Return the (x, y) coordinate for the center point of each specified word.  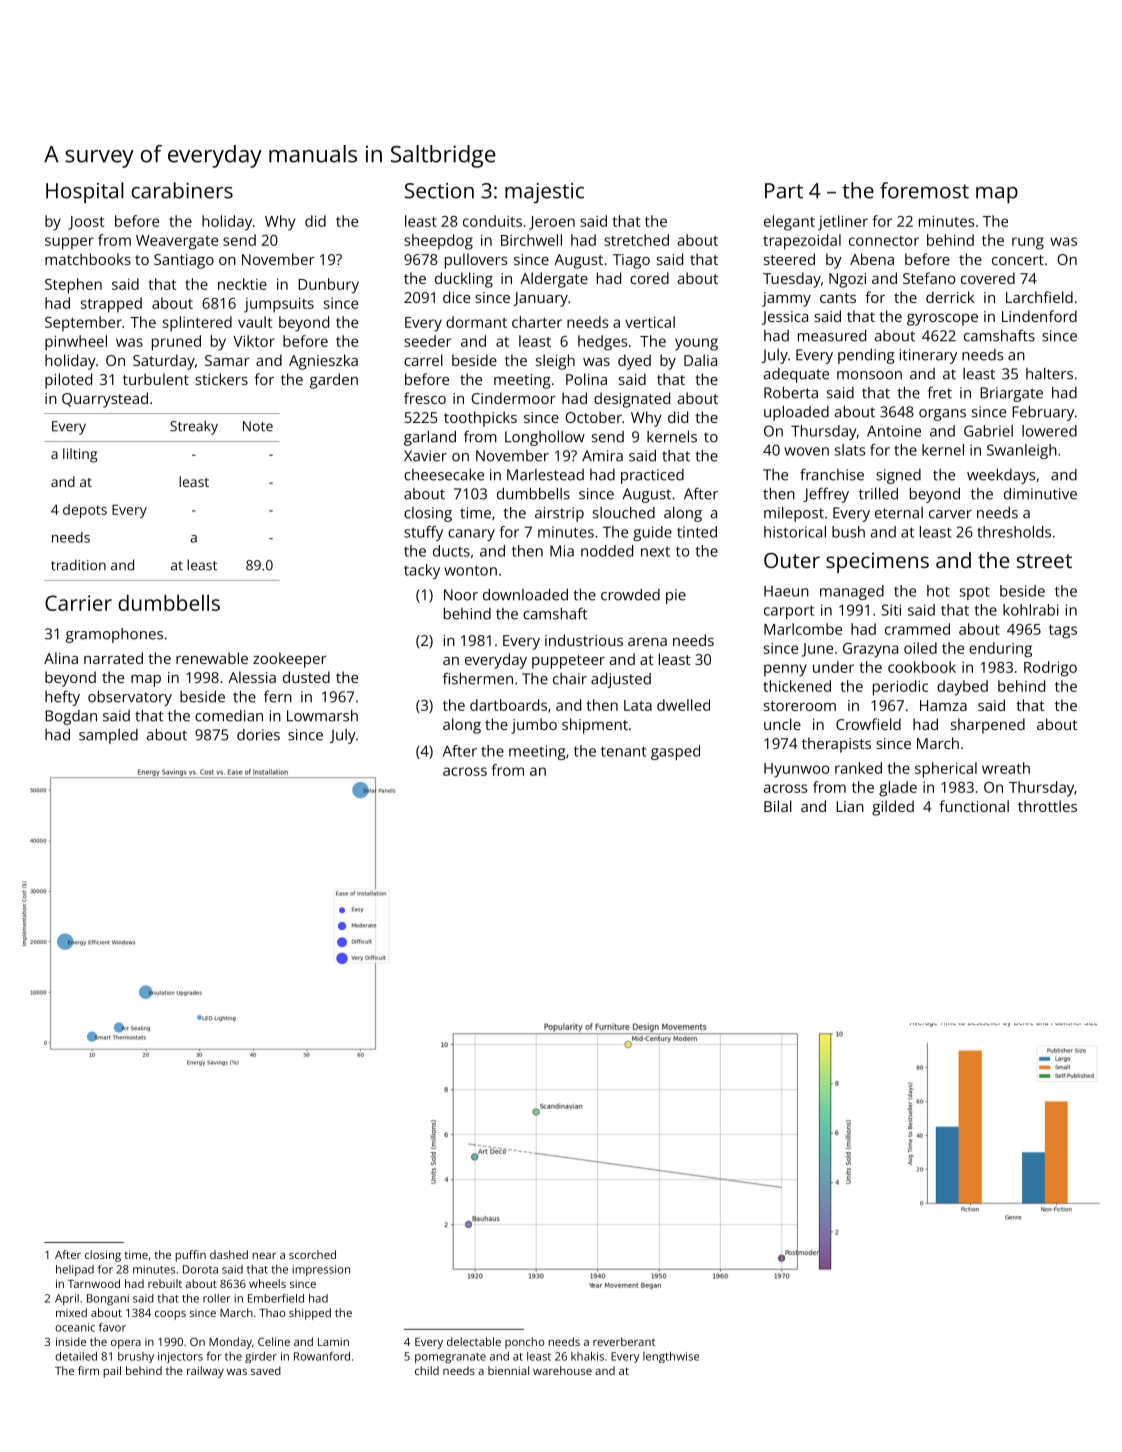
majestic (544, 193)
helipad (75, 1270)
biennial (508, 1370)
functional (974, 806)
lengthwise (671, 1357)
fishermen (478, 678)
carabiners (182, 190)
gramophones (114, 635)
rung (1028, 243)
